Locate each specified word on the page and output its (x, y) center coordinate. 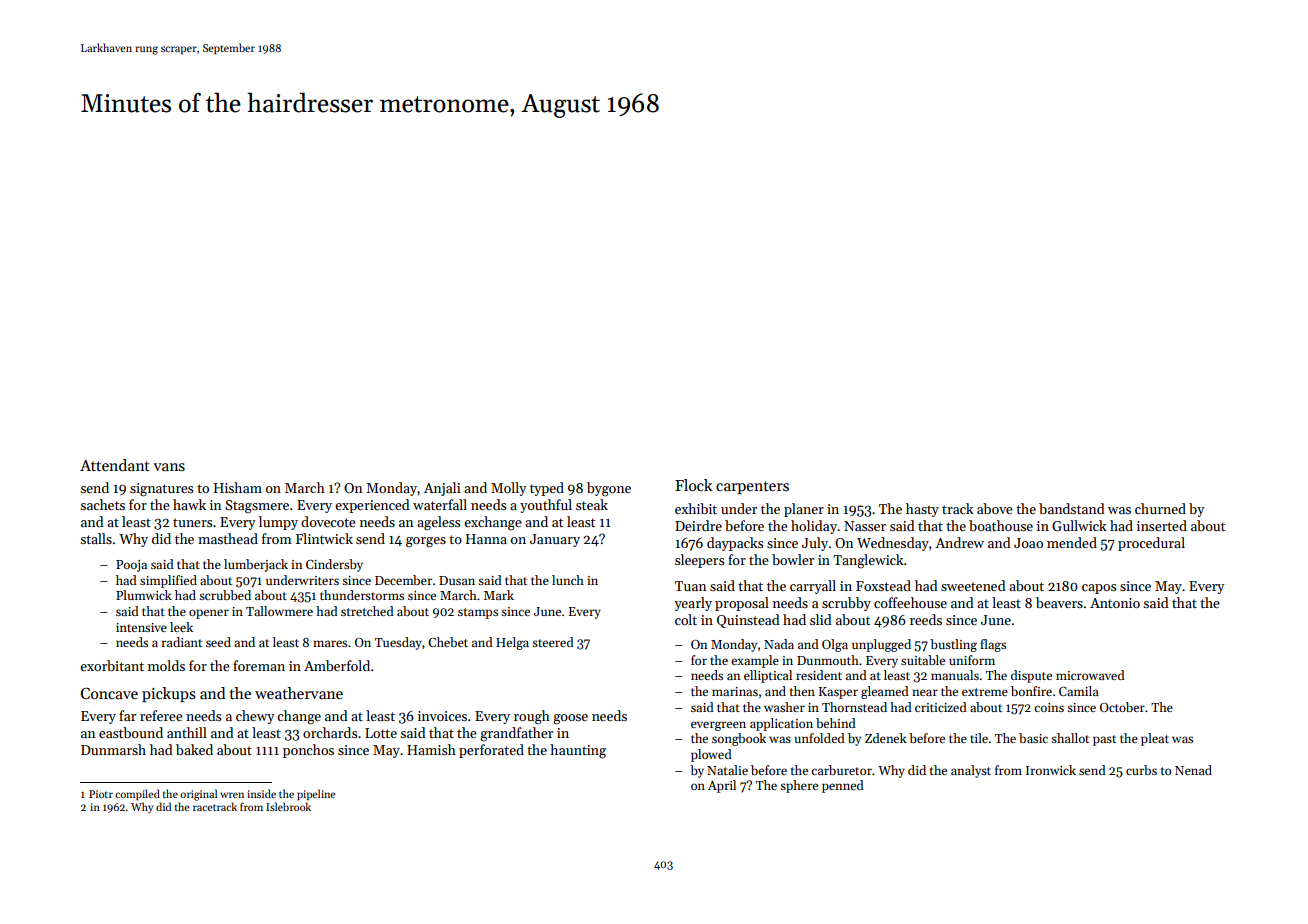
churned (1160, 508)
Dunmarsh (113, 749)
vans (169, 467)
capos (1099, 589)
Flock (693, 485)
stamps (478, 613)
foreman (259, 665)
